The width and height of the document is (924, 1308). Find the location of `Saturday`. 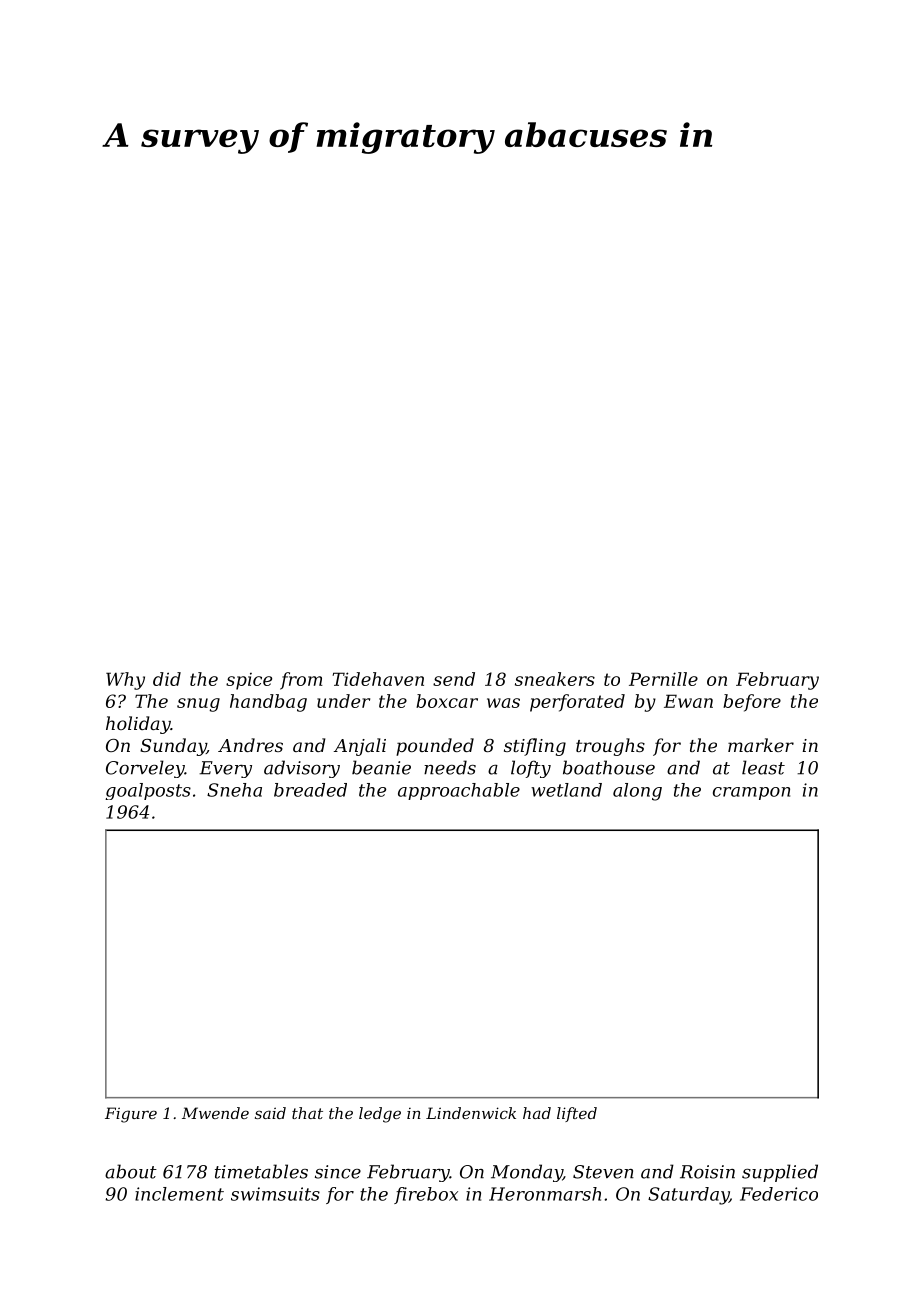

Saturday is located at coordinates (688, 1196).
